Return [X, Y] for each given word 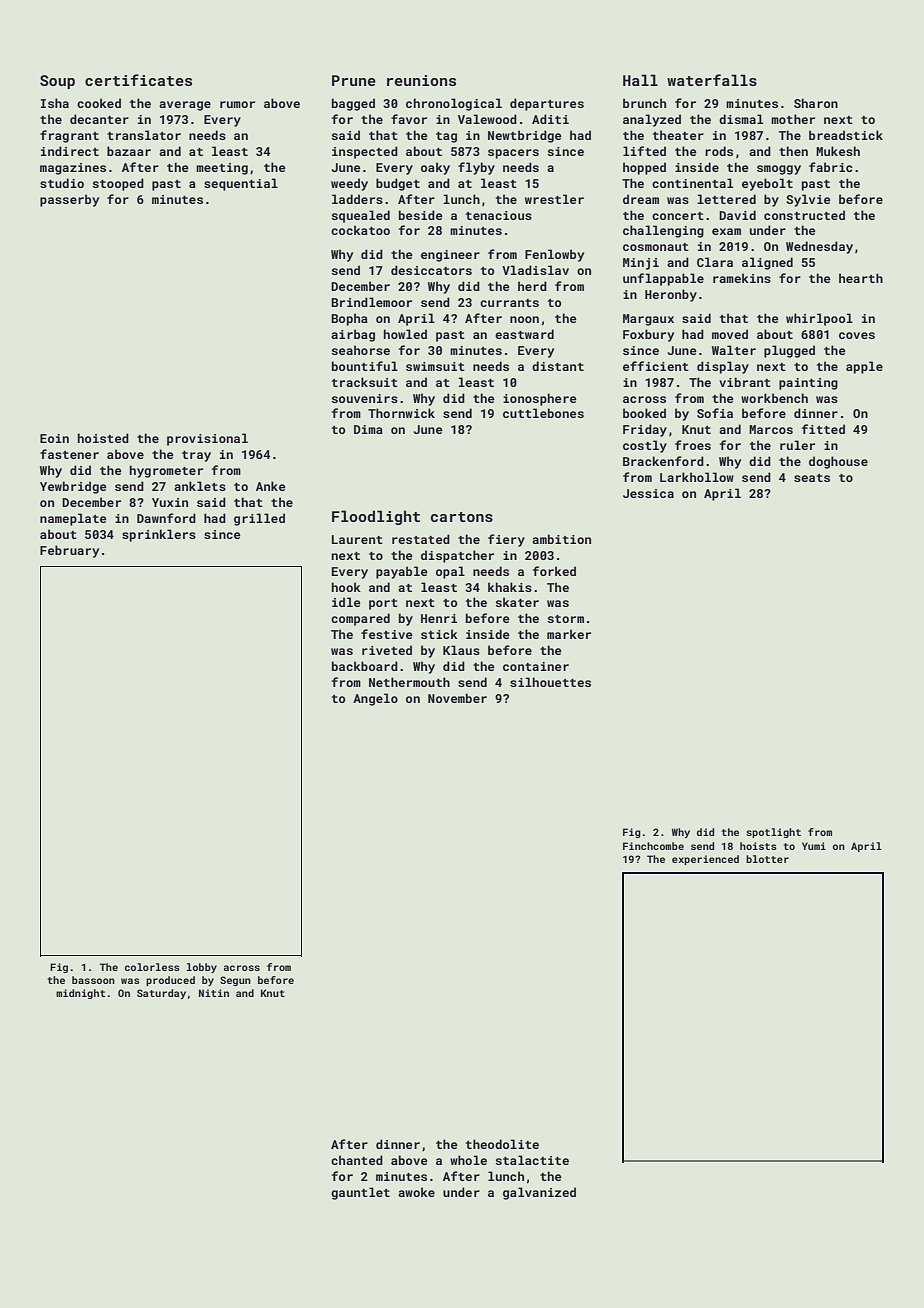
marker [569, 634]
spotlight [773, 833]
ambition [561, 539]
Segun [235, 981]
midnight [80, 994]
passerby [69, 200]
